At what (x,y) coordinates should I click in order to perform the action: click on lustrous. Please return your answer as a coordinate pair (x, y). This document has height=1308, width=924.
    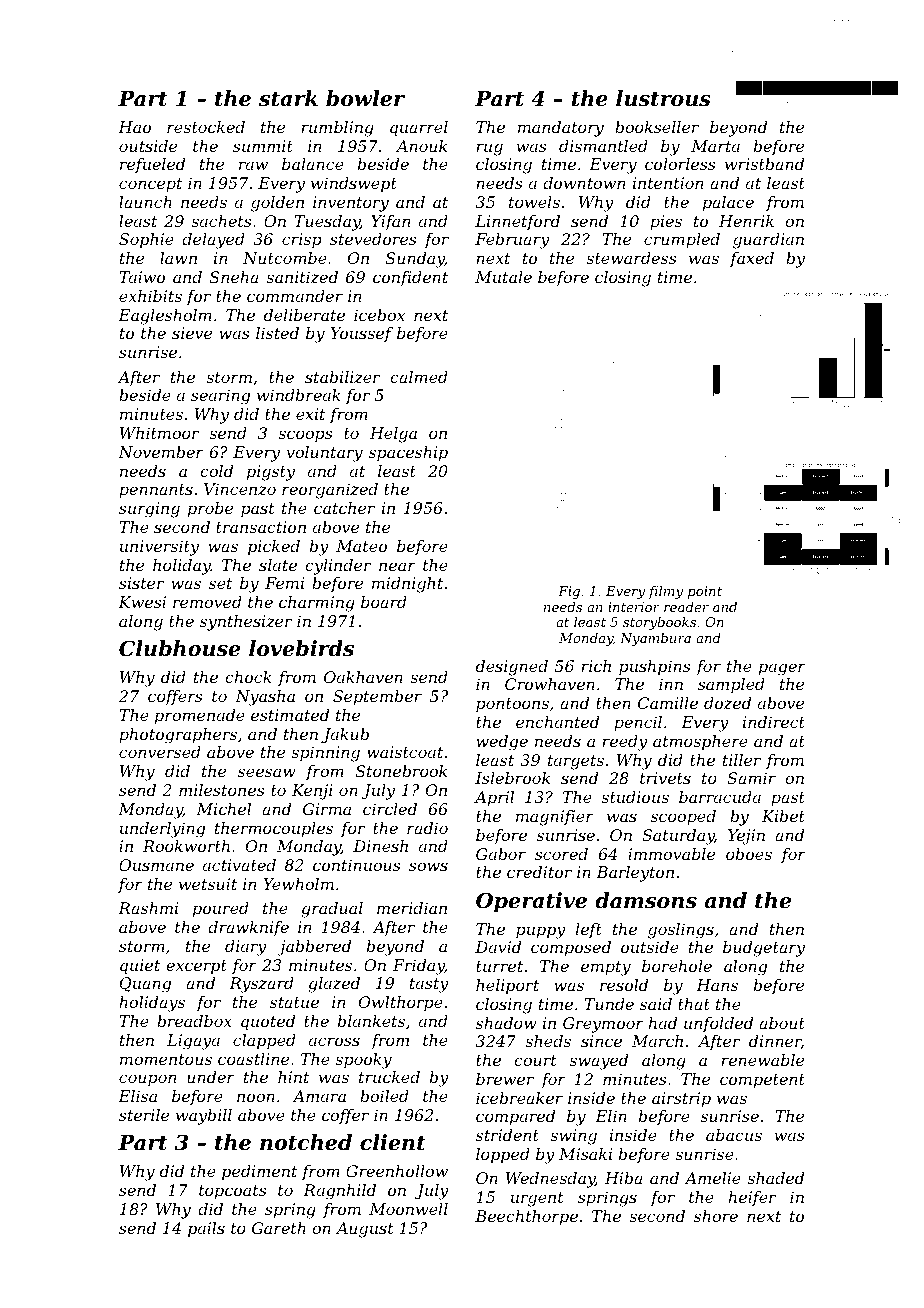
    Looking at the image, I should click on (663, 98).
